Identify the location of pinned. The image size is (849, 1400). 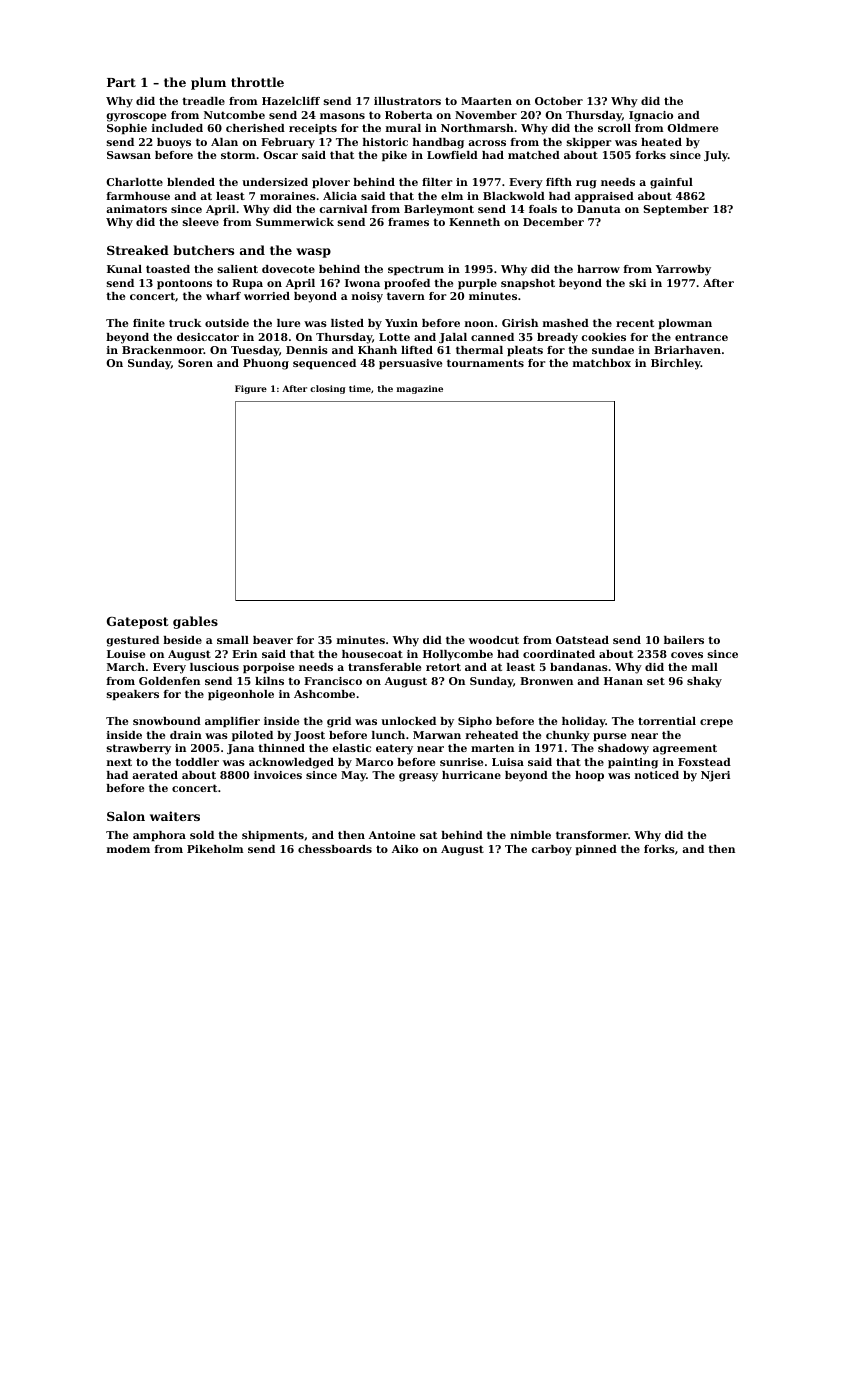
(596, 850).
